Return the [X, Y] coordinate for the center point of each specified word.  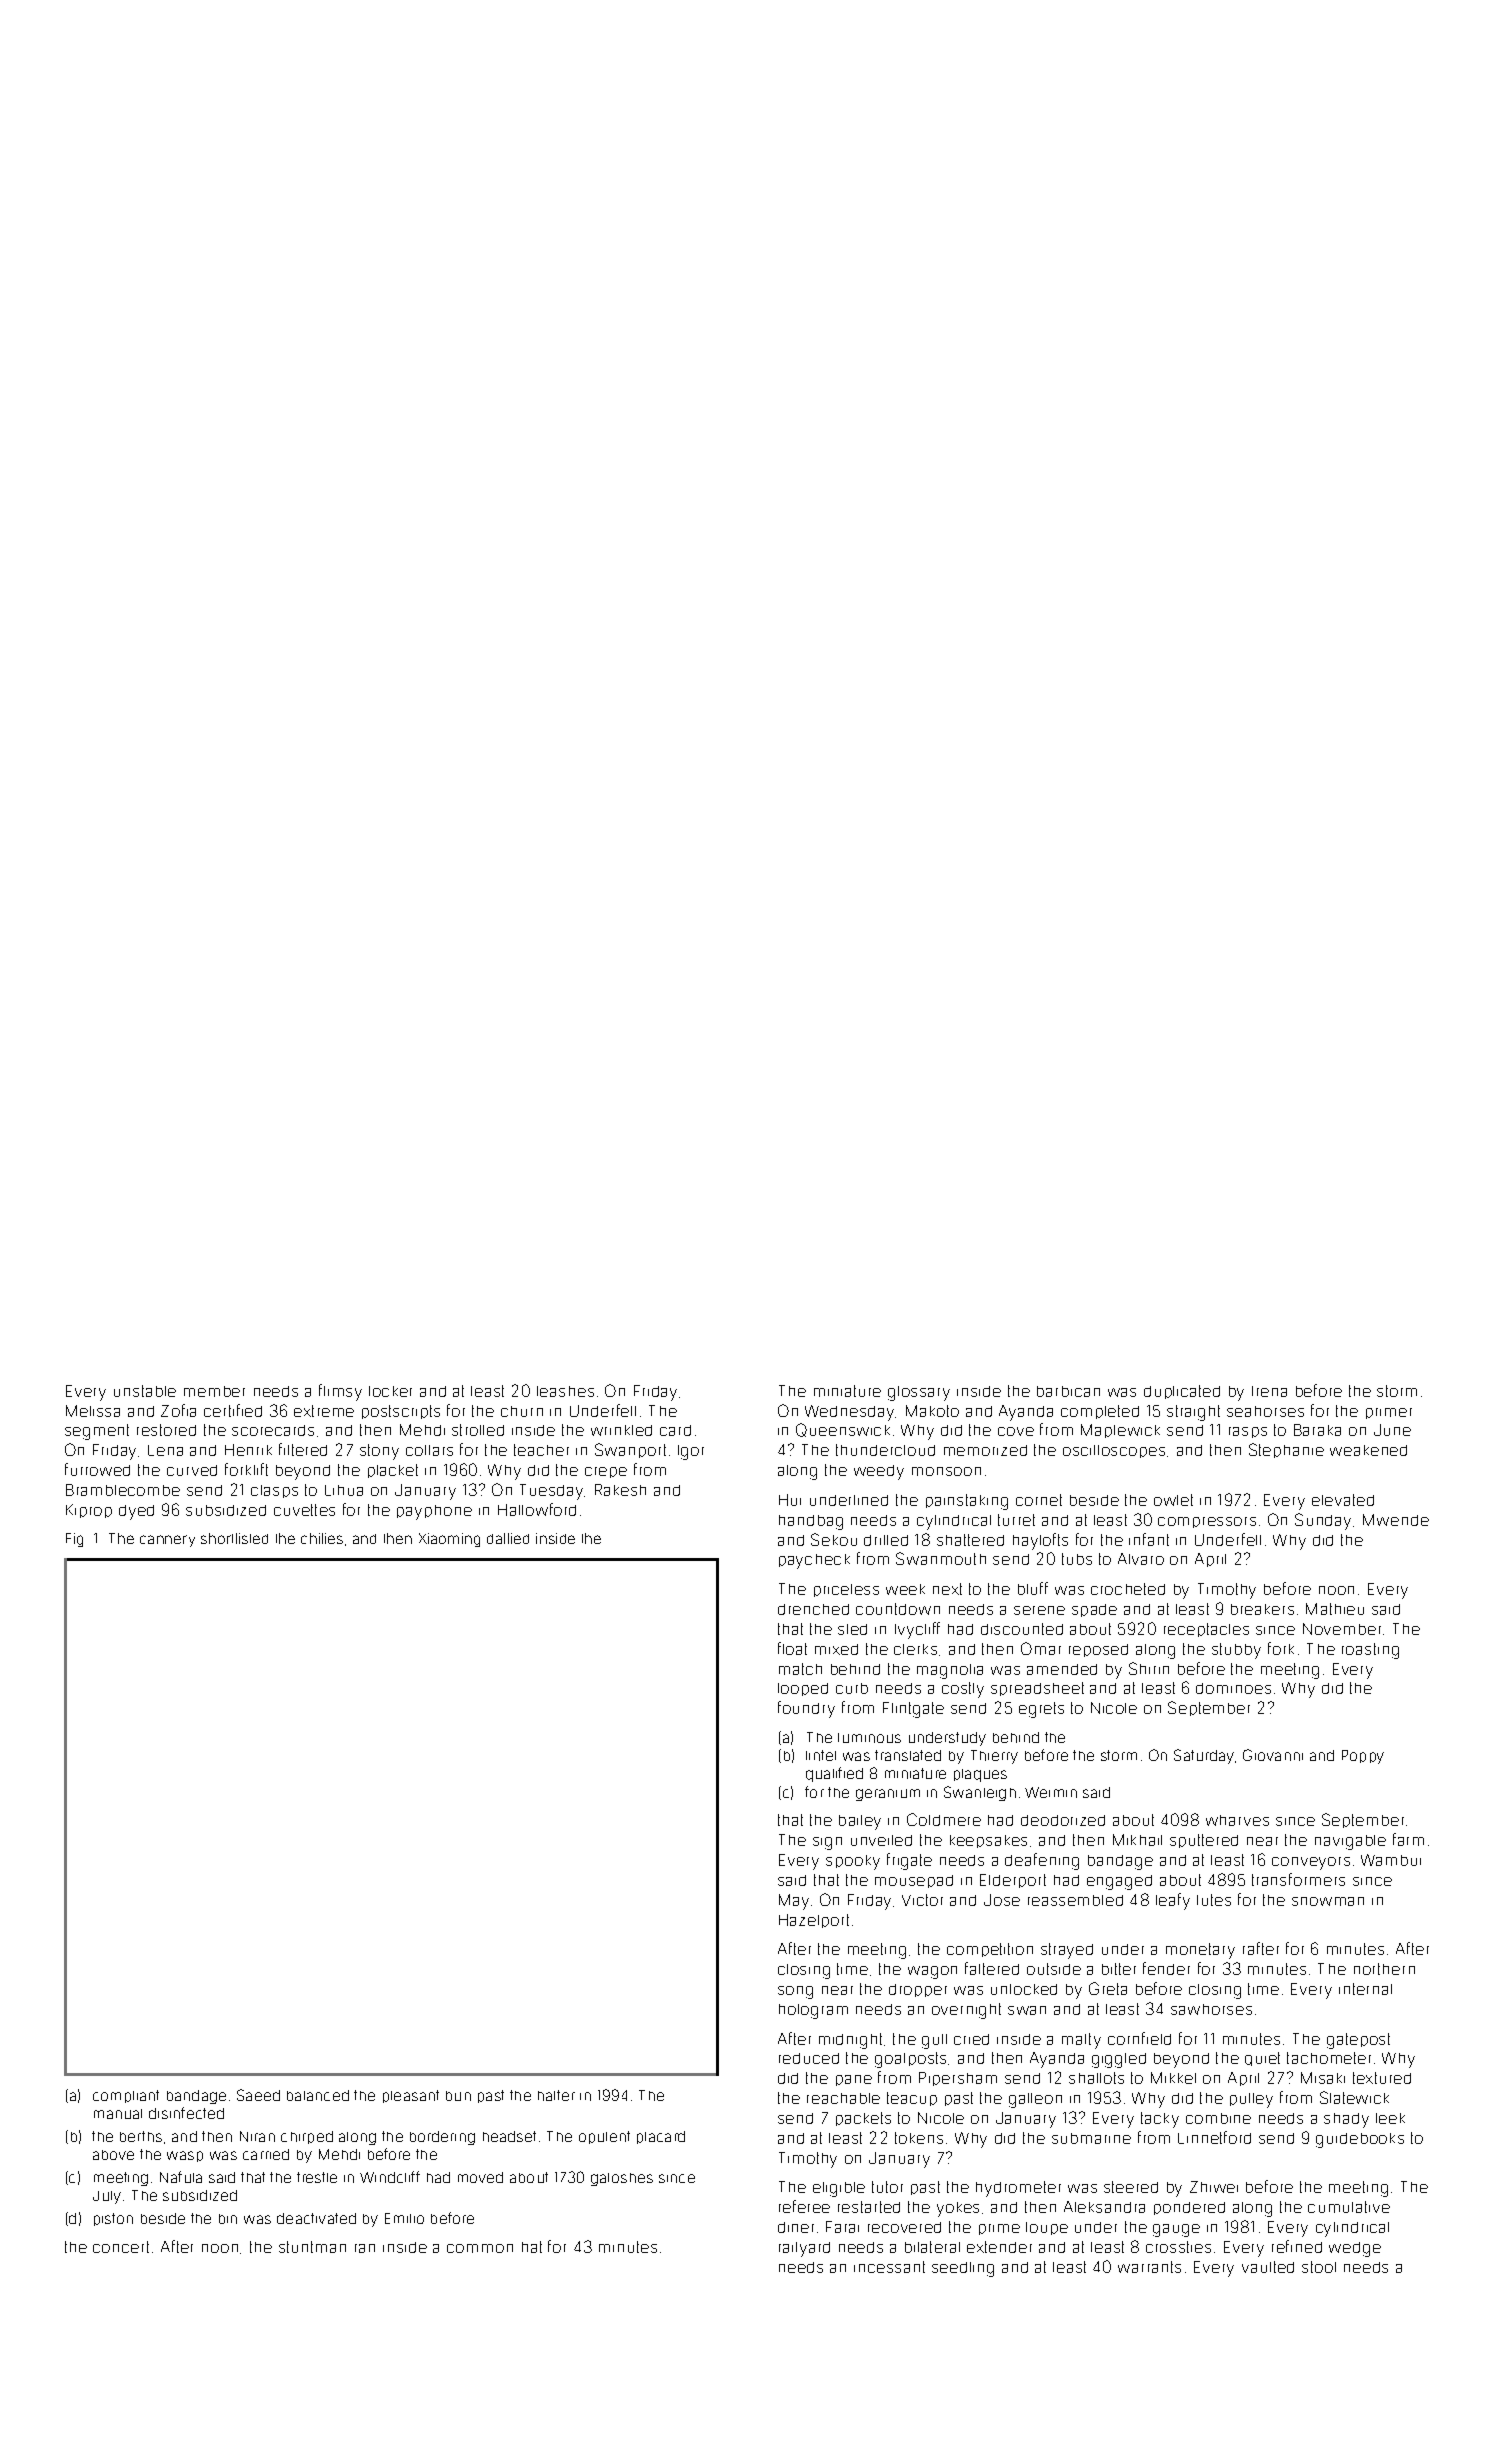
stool [1319, 2267]
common [480, 2248]
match [800, 1669]
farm [1408, 1839]
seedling [963, 2269]
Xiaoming [449, 1540]
